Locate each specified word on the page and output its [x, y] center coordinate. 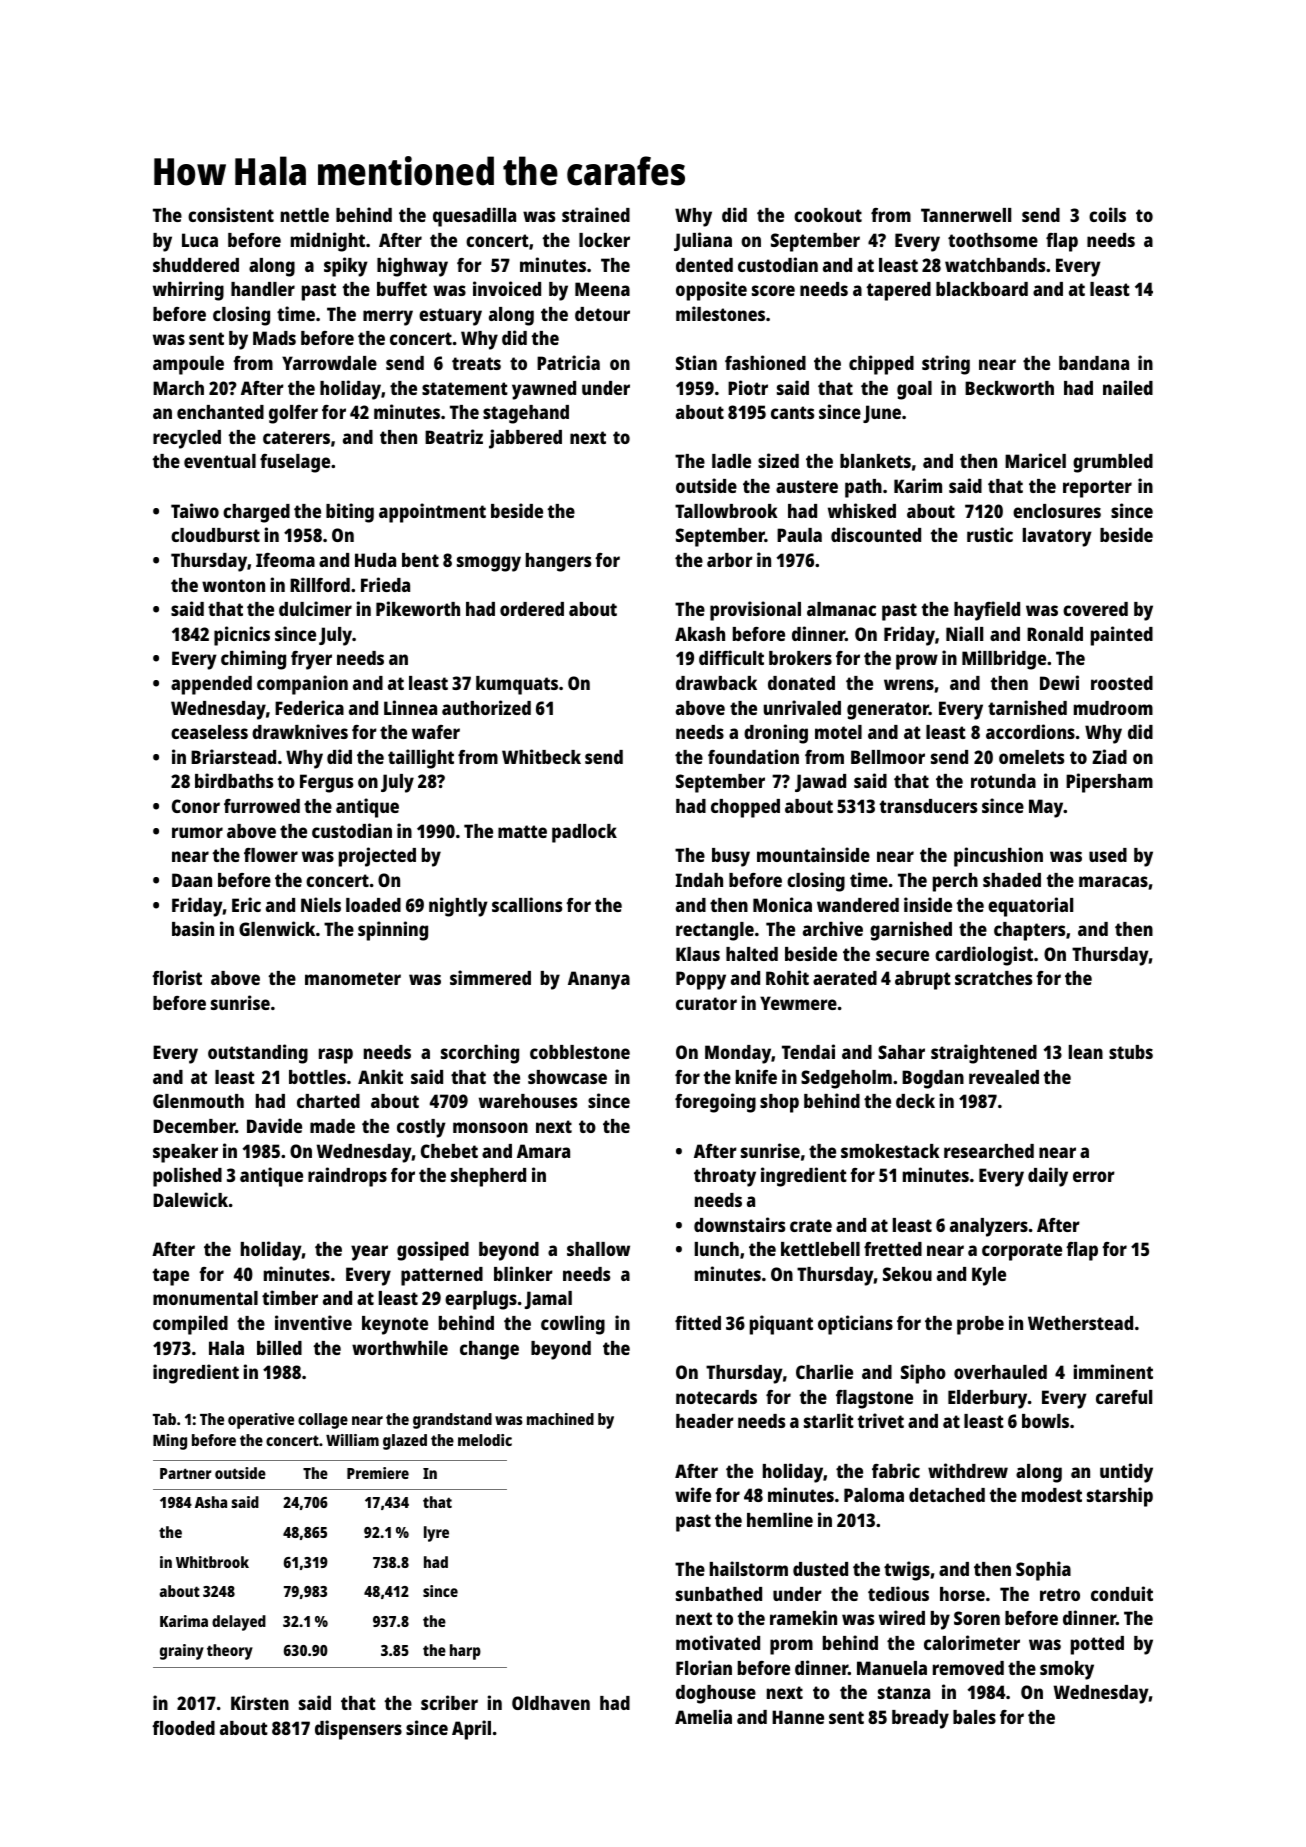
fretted [893, 1249]
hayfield [987, 611]
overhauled [1000, 1372]
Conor [196, 806]
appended [211, 685]
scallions [527, 904]
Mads [274, 338]
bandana [1094, 363]
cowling [573, 1325]
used [1108, 855]
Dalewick [190, 1199]
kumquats [517, 685]
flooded [183, 1728]
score [773, 290]
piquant [781, 1325]
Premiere [378, 1473]
